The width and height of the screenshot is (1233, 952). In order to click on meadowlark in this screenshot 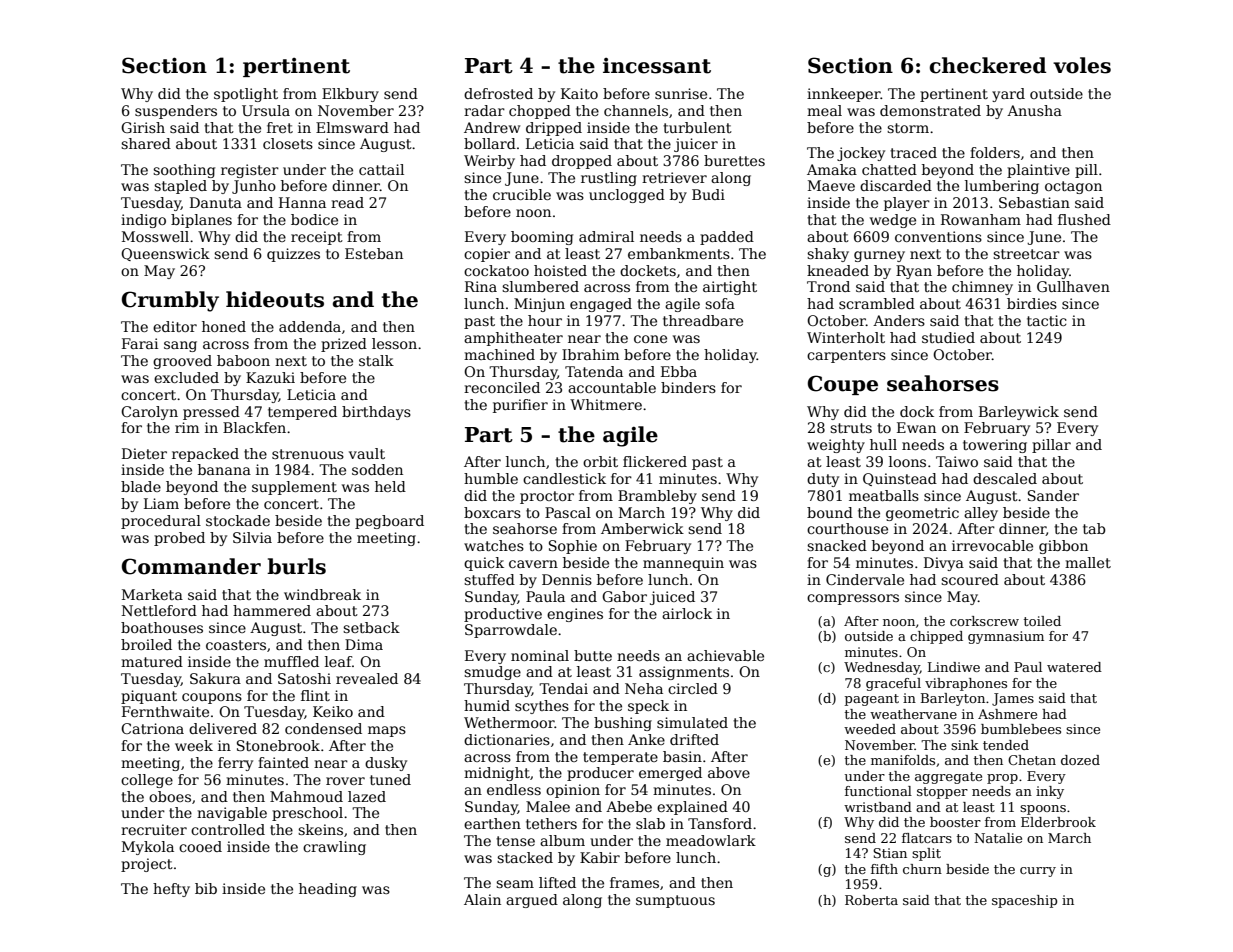, I will do `click(711, 840)`.
